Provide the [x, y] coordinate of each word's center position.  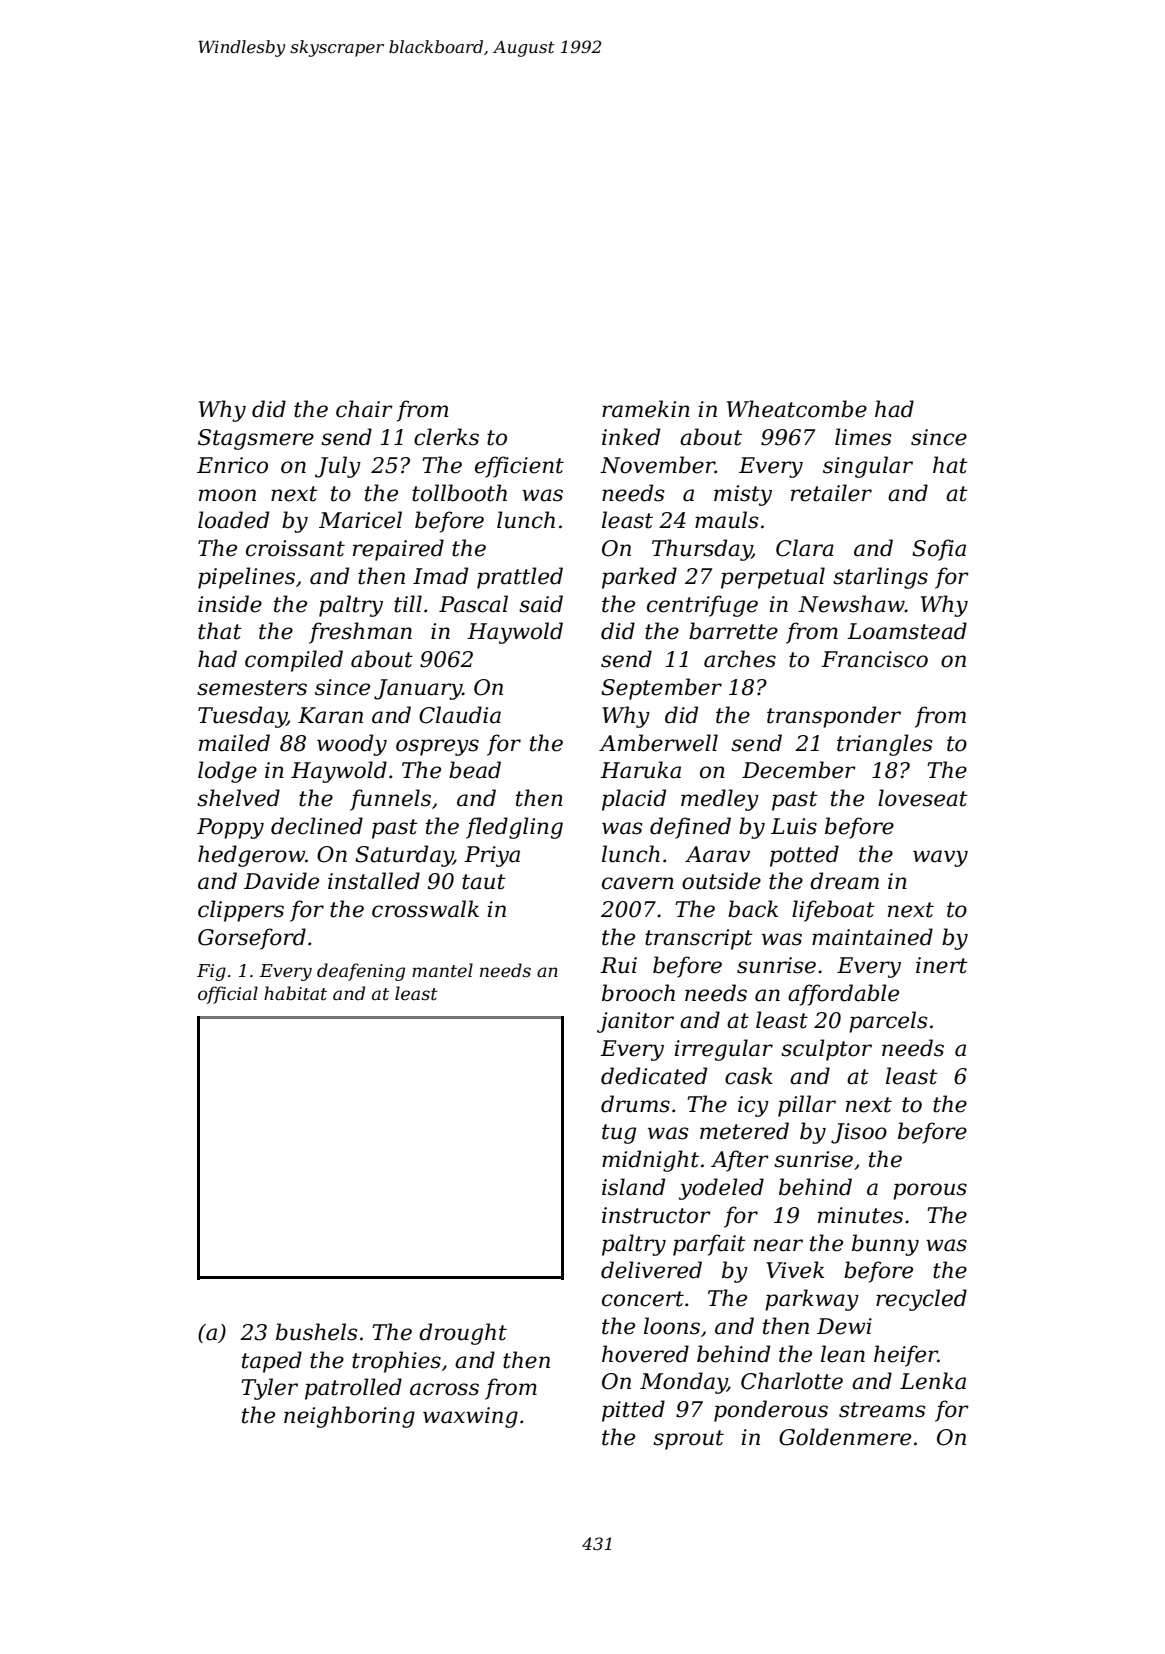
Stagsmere [256, 439]
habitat [295, 993]
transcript [699, 939]
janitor [635, 1022]
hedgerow [251, 856]
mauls [726, 520]
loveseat [923, 798]
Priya [492, 856]
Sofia [939, 550]
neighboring [349, 1417]
